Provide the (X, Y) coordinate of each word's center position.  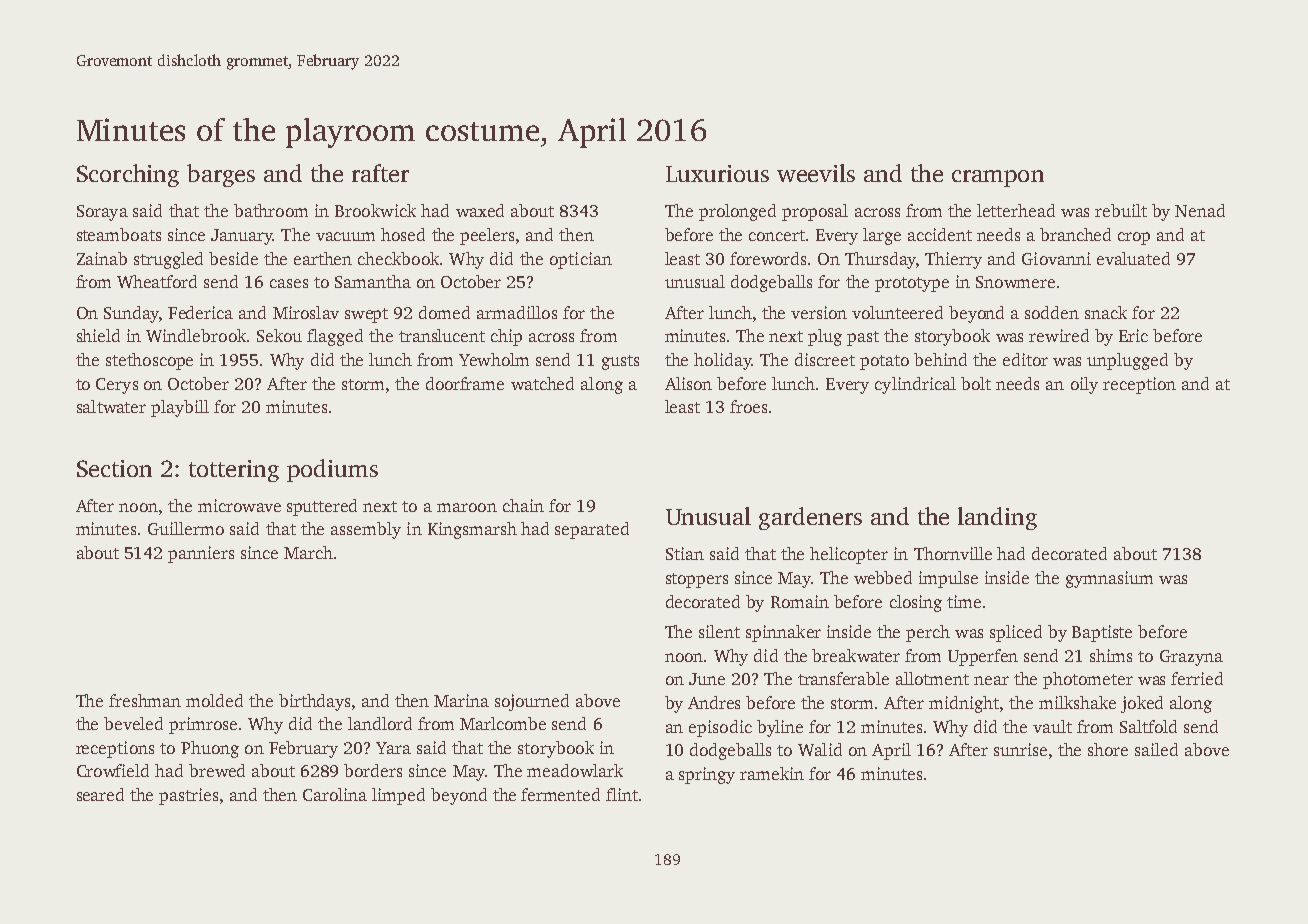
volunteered (897, 312)
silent (719, 631)
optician (581, 260)
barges (221, 175)
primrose (203, 725)
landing (997, 518)
